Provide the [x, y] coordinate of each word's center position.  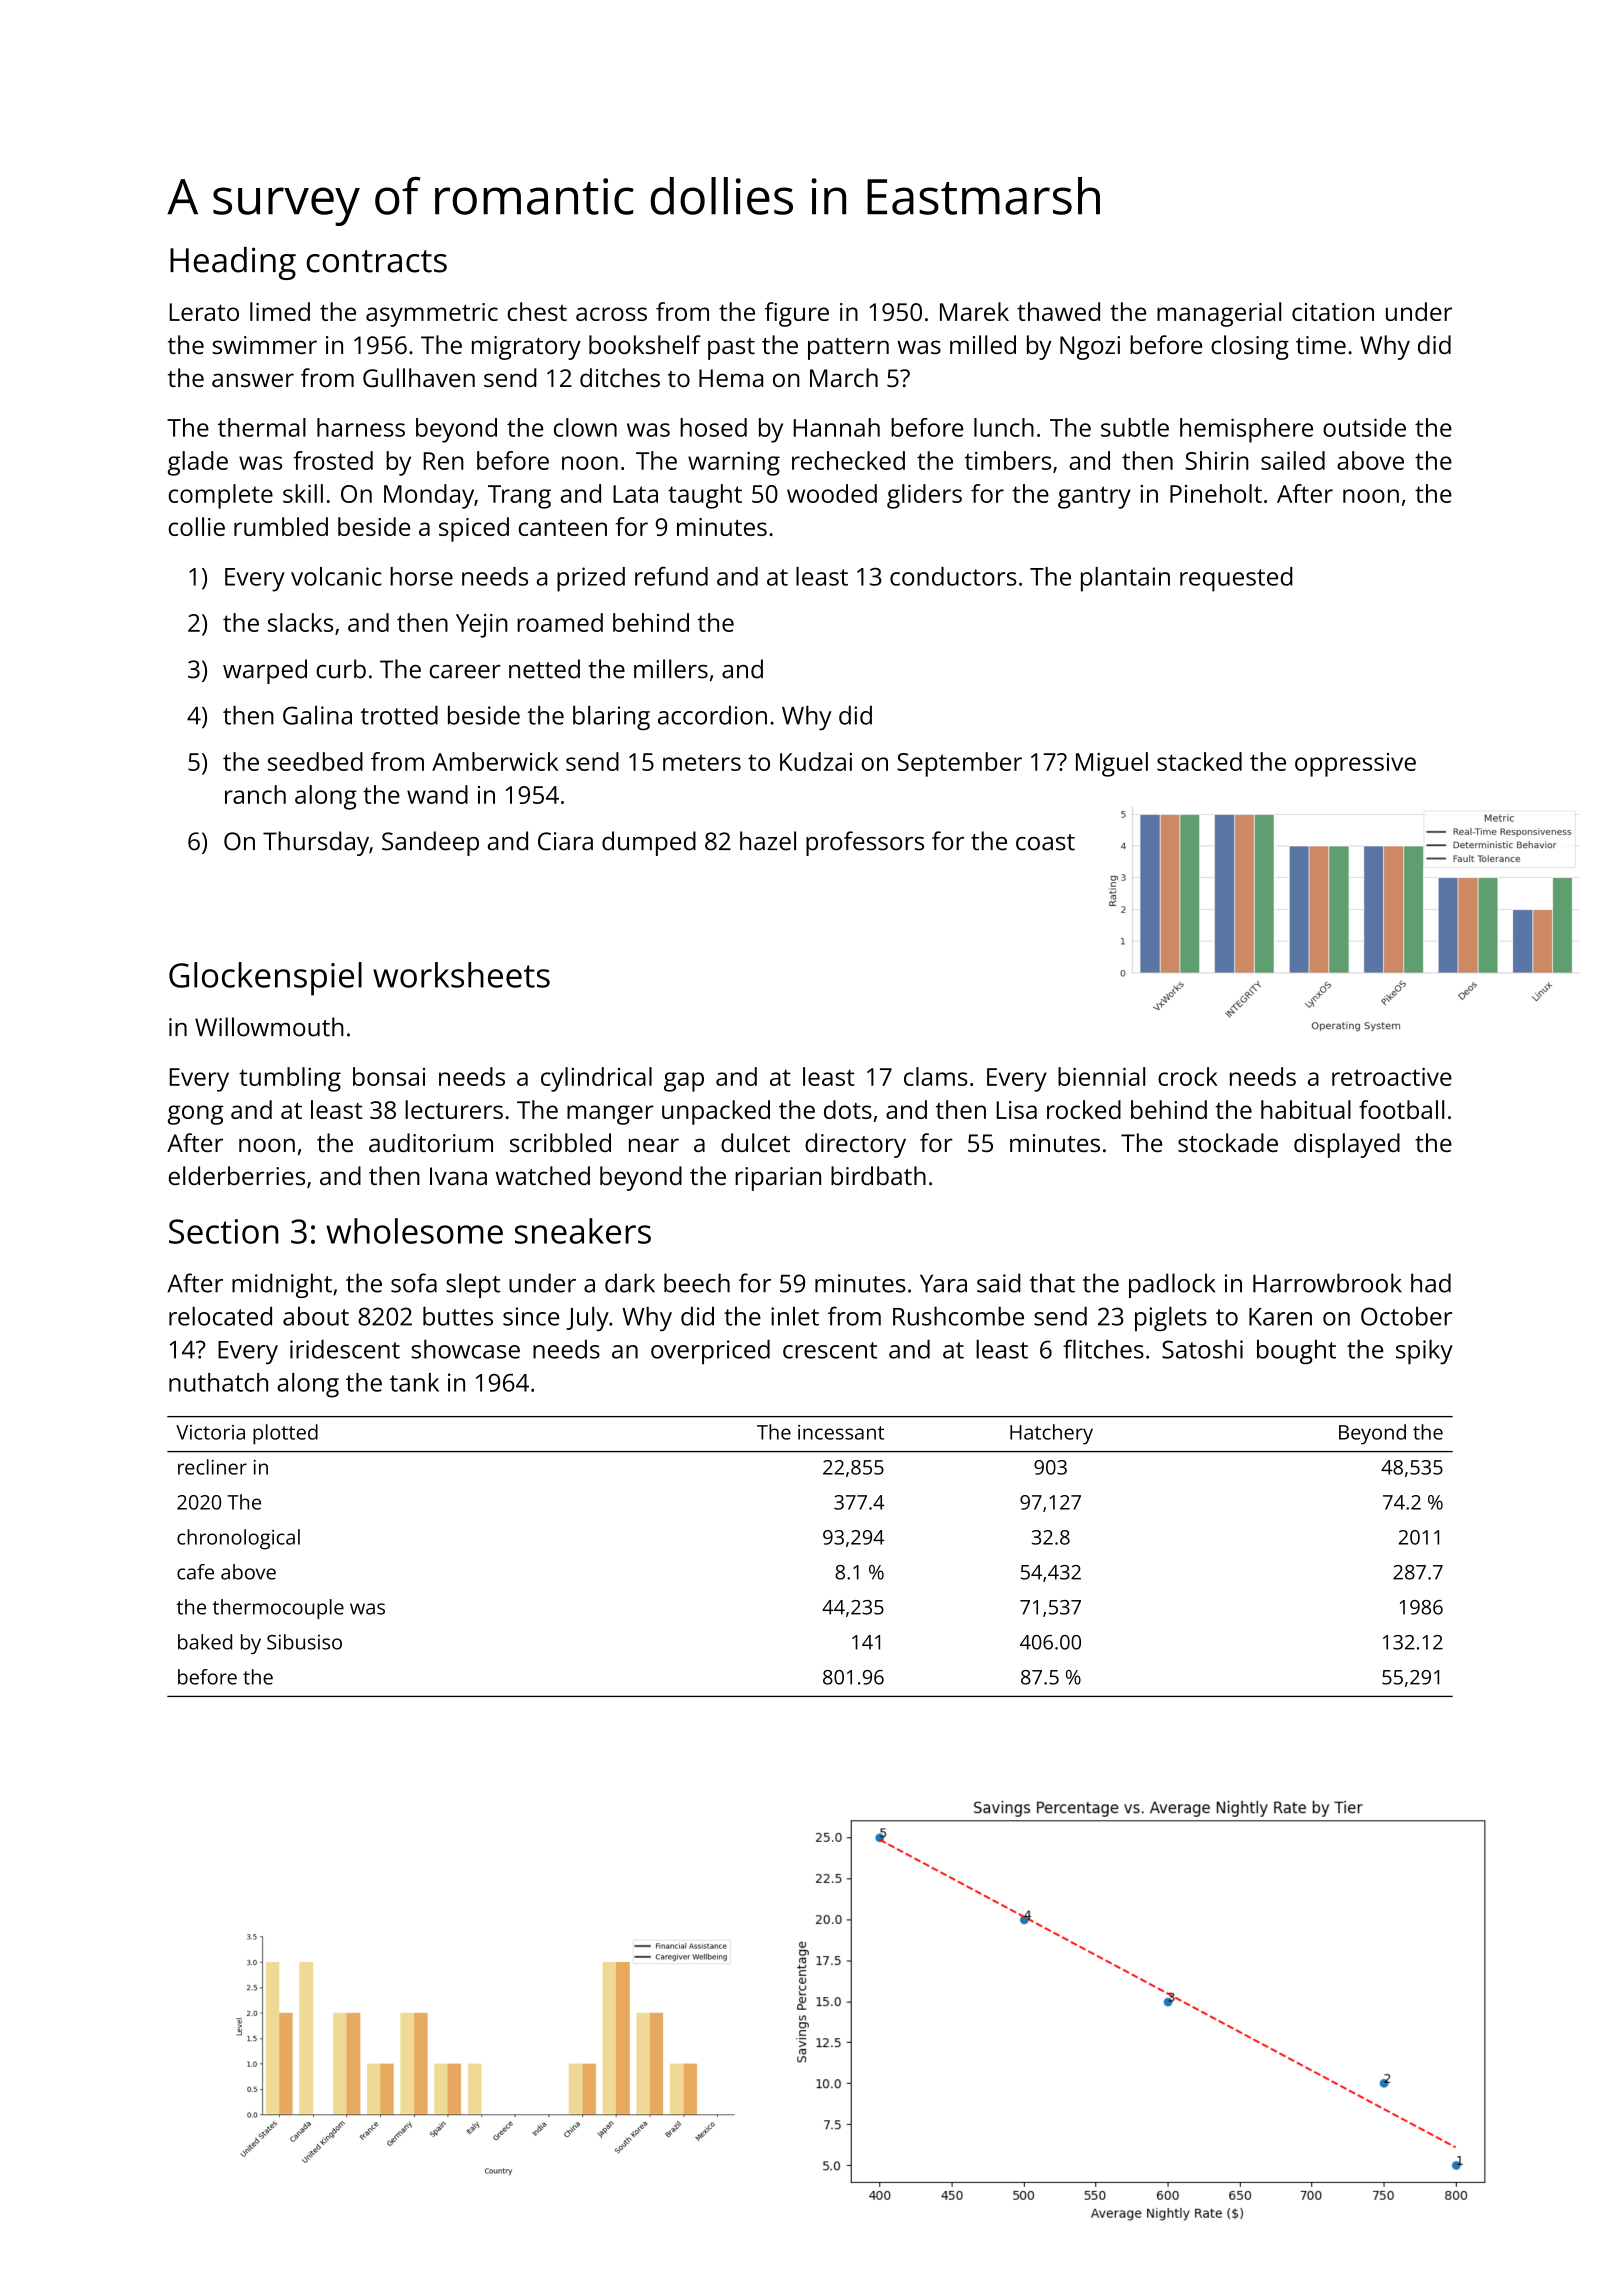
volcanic [336, 576]
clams [936, 1076]
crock [1188, 1076]
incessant [841, 1432]
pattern [848, 349]
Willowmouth [269, 1027]
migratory [526, 348]
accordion [712, 715]
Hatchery [1051, 1434]
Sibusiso [304, 1642]
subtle [1135, 427]
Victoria [210, 1432]
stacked [1199, 761]
